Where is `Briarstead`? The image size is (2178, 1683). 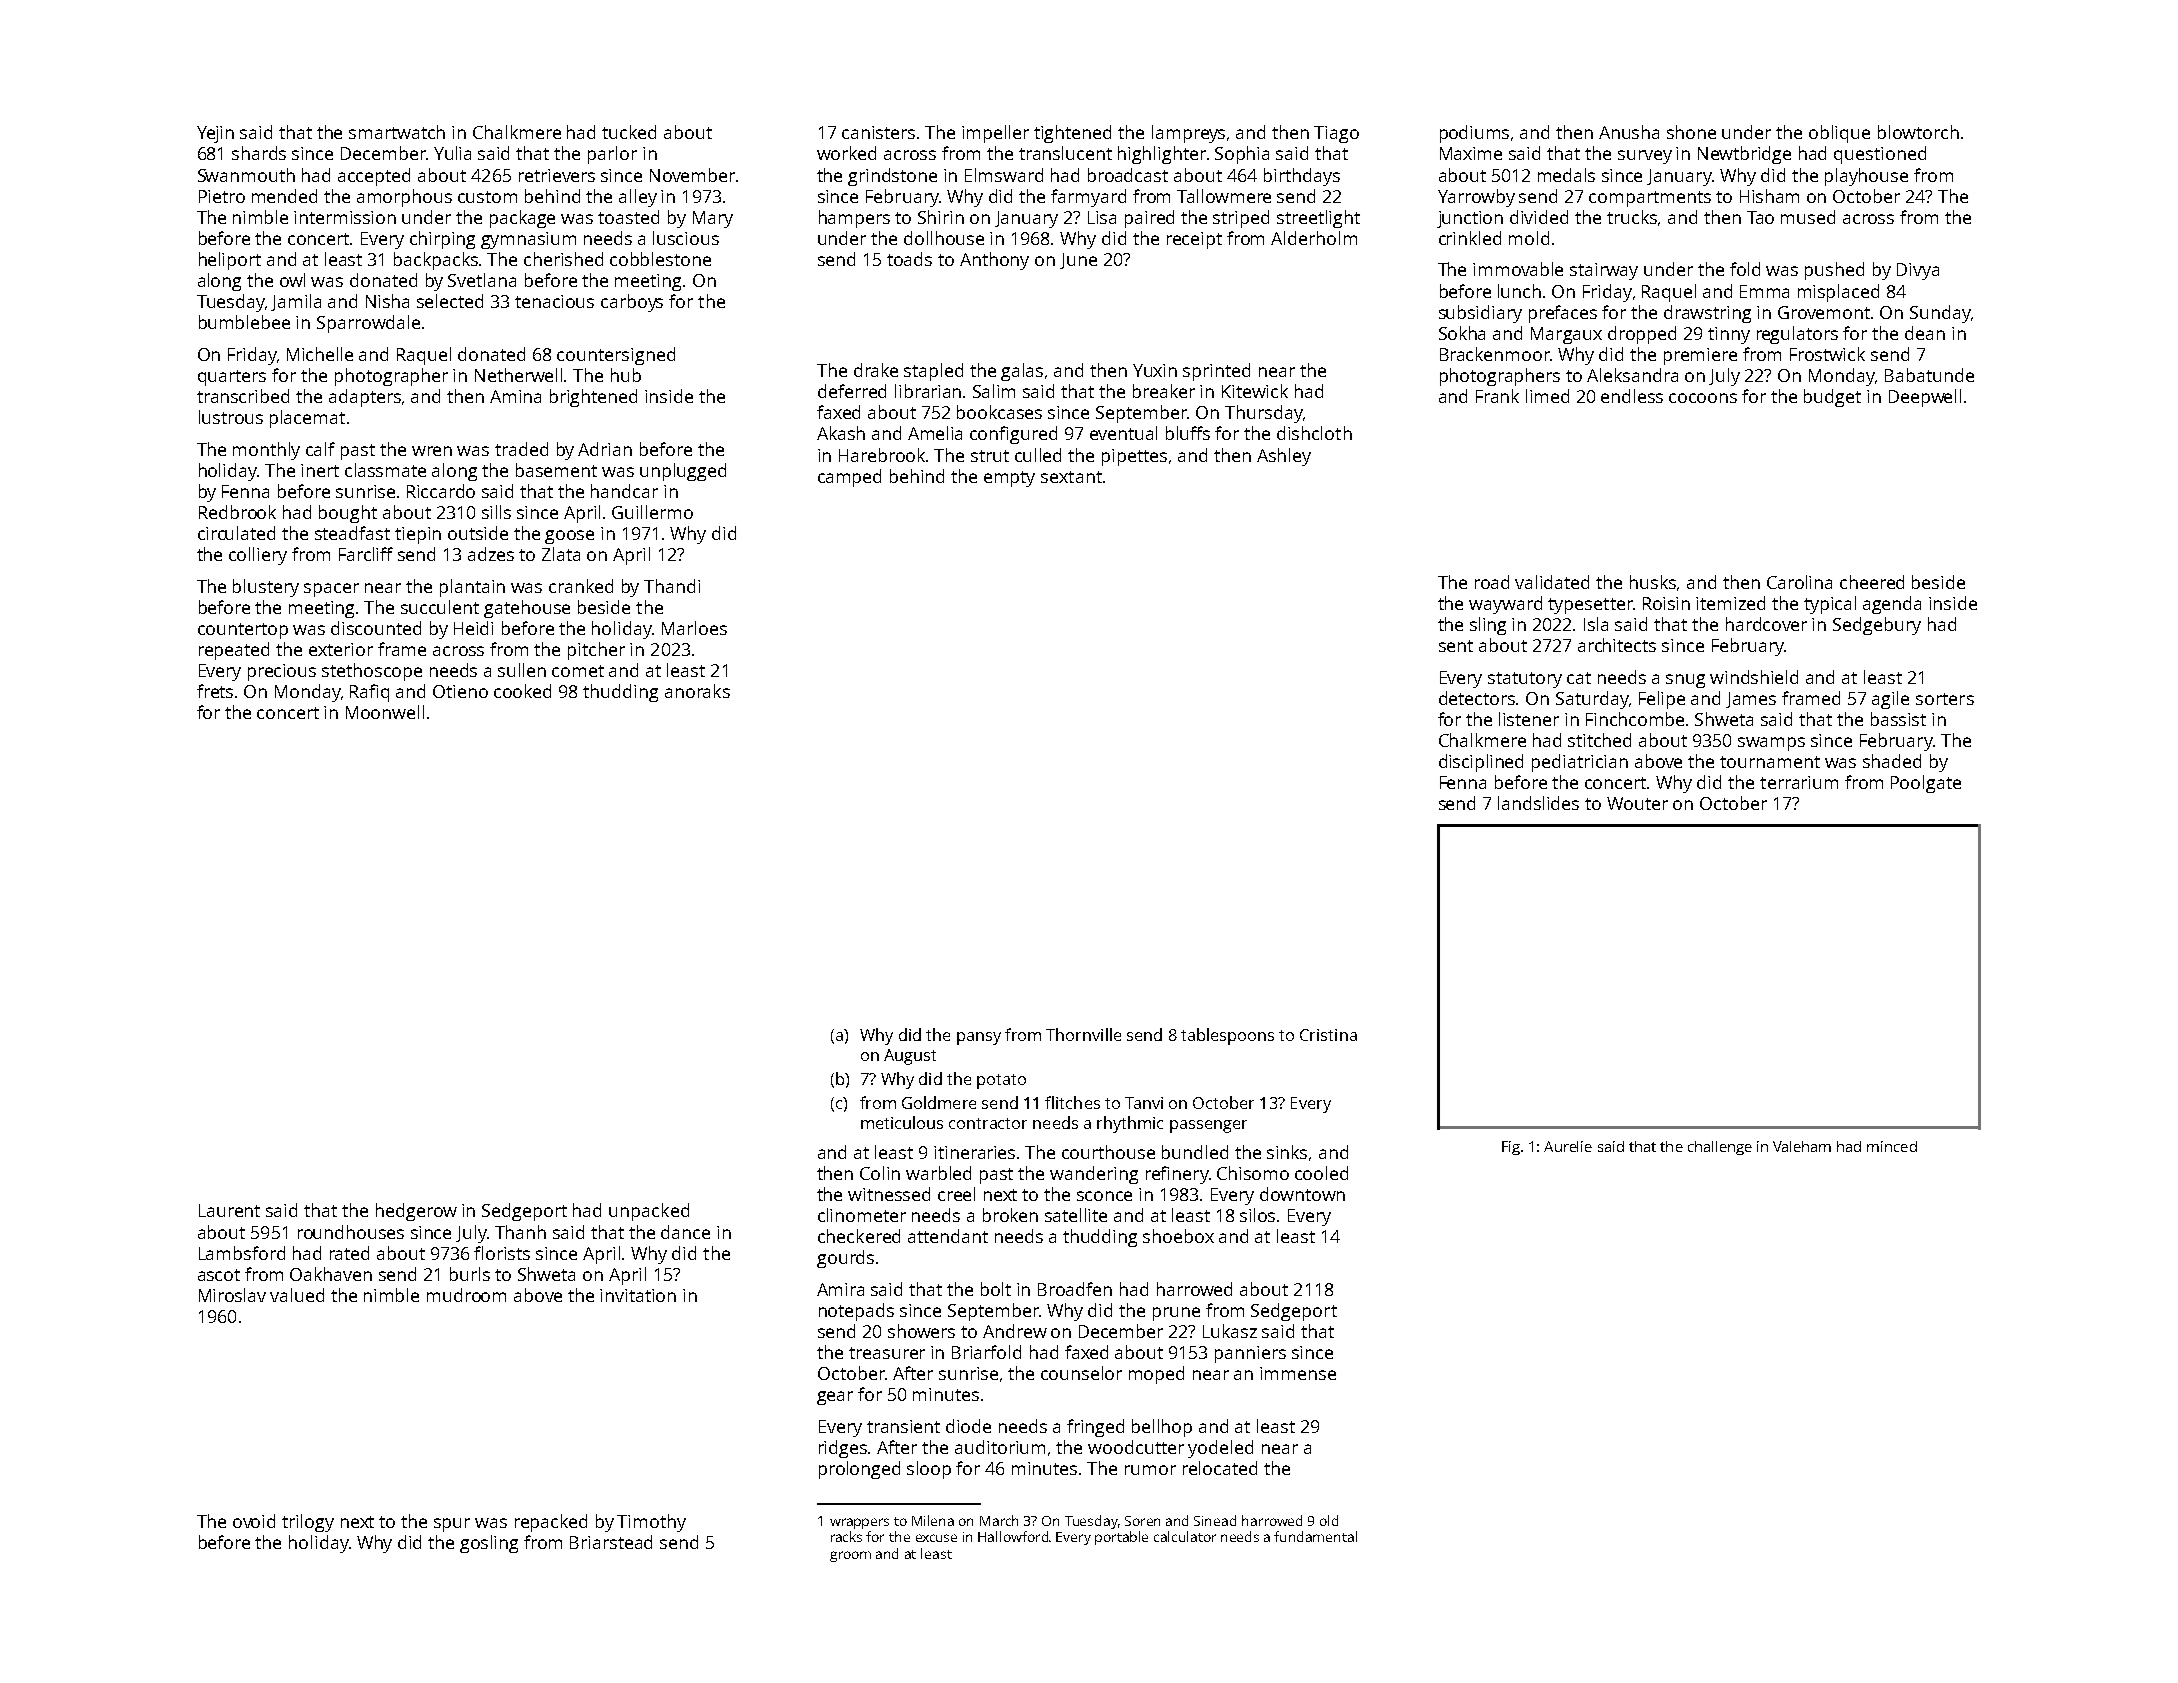 Briarstead is located at coordinates (611, 1542).
